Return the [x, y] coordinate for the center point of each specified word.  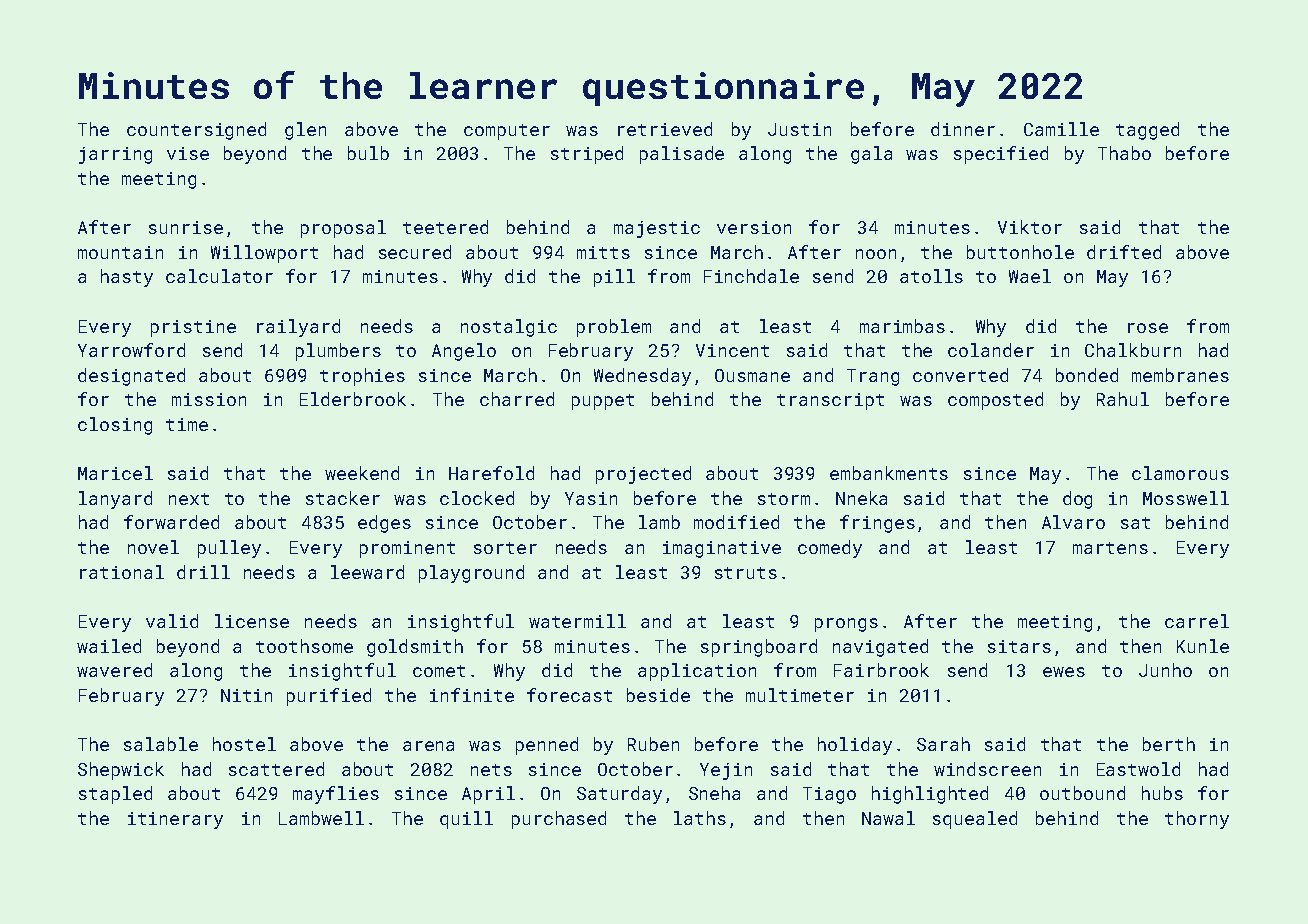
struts [746, 573]
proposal [343, 229]
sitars [1019, 646]
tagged [1147, 131]
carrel [1197, 621]
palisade [682, 155]
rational [122, 572]
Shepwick [121, 771]
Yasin [591, 498]
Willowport [264, 254]
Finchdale [751, 276]
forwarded [171, 522]
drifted [1124, 252]
